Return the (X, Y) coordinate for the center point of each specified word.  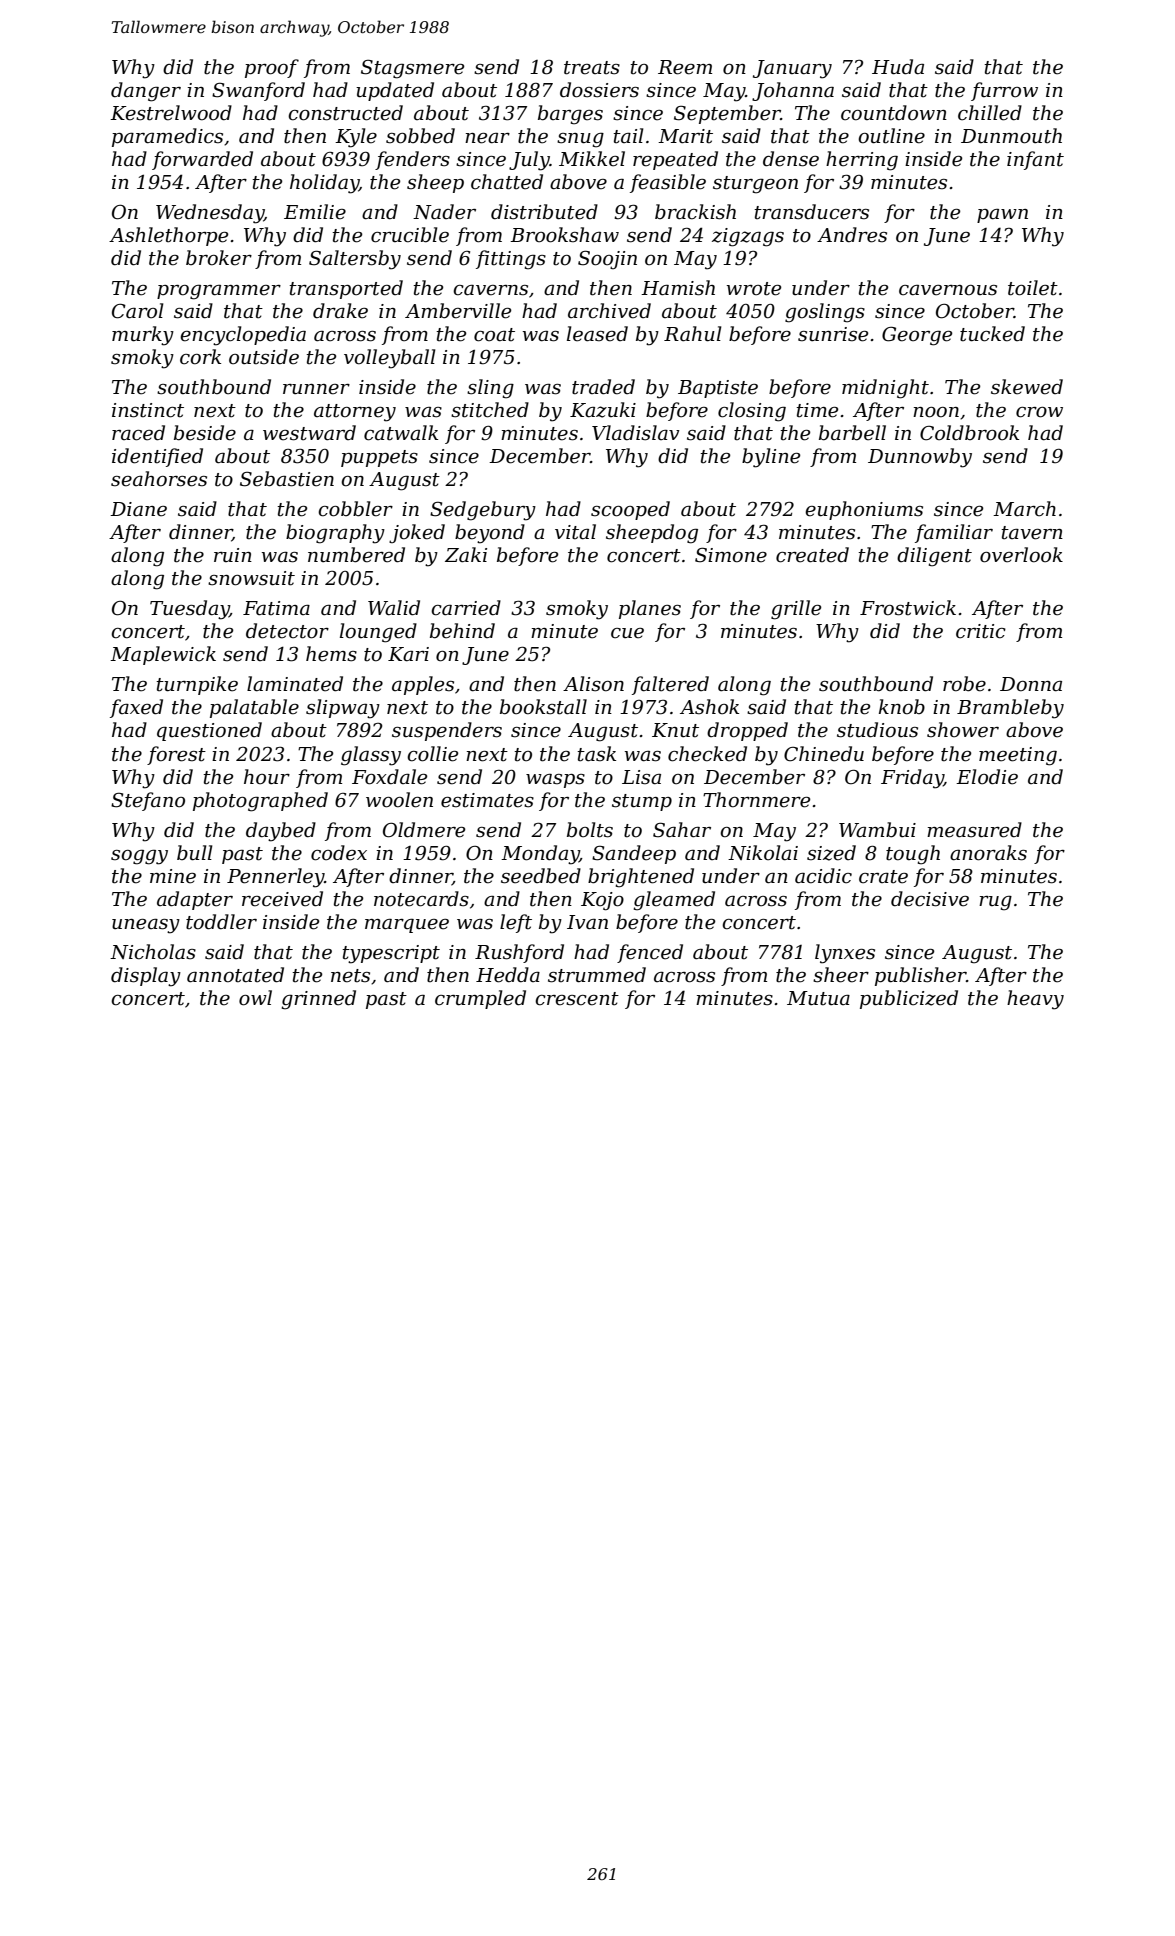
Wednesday (210, 214)
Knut (675, 730)
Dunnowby (920, 458)
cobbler (355, 509)
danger (146, 92)
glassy (371, 756)
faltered (670, 685)
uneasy (146, 926)
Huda (898, 67)
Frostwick (908, 608)
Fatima (276, 608)
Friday (912, 779)
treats (592, 68)
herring (862, 161)
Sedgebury (483, 511)
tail (628, 136)
